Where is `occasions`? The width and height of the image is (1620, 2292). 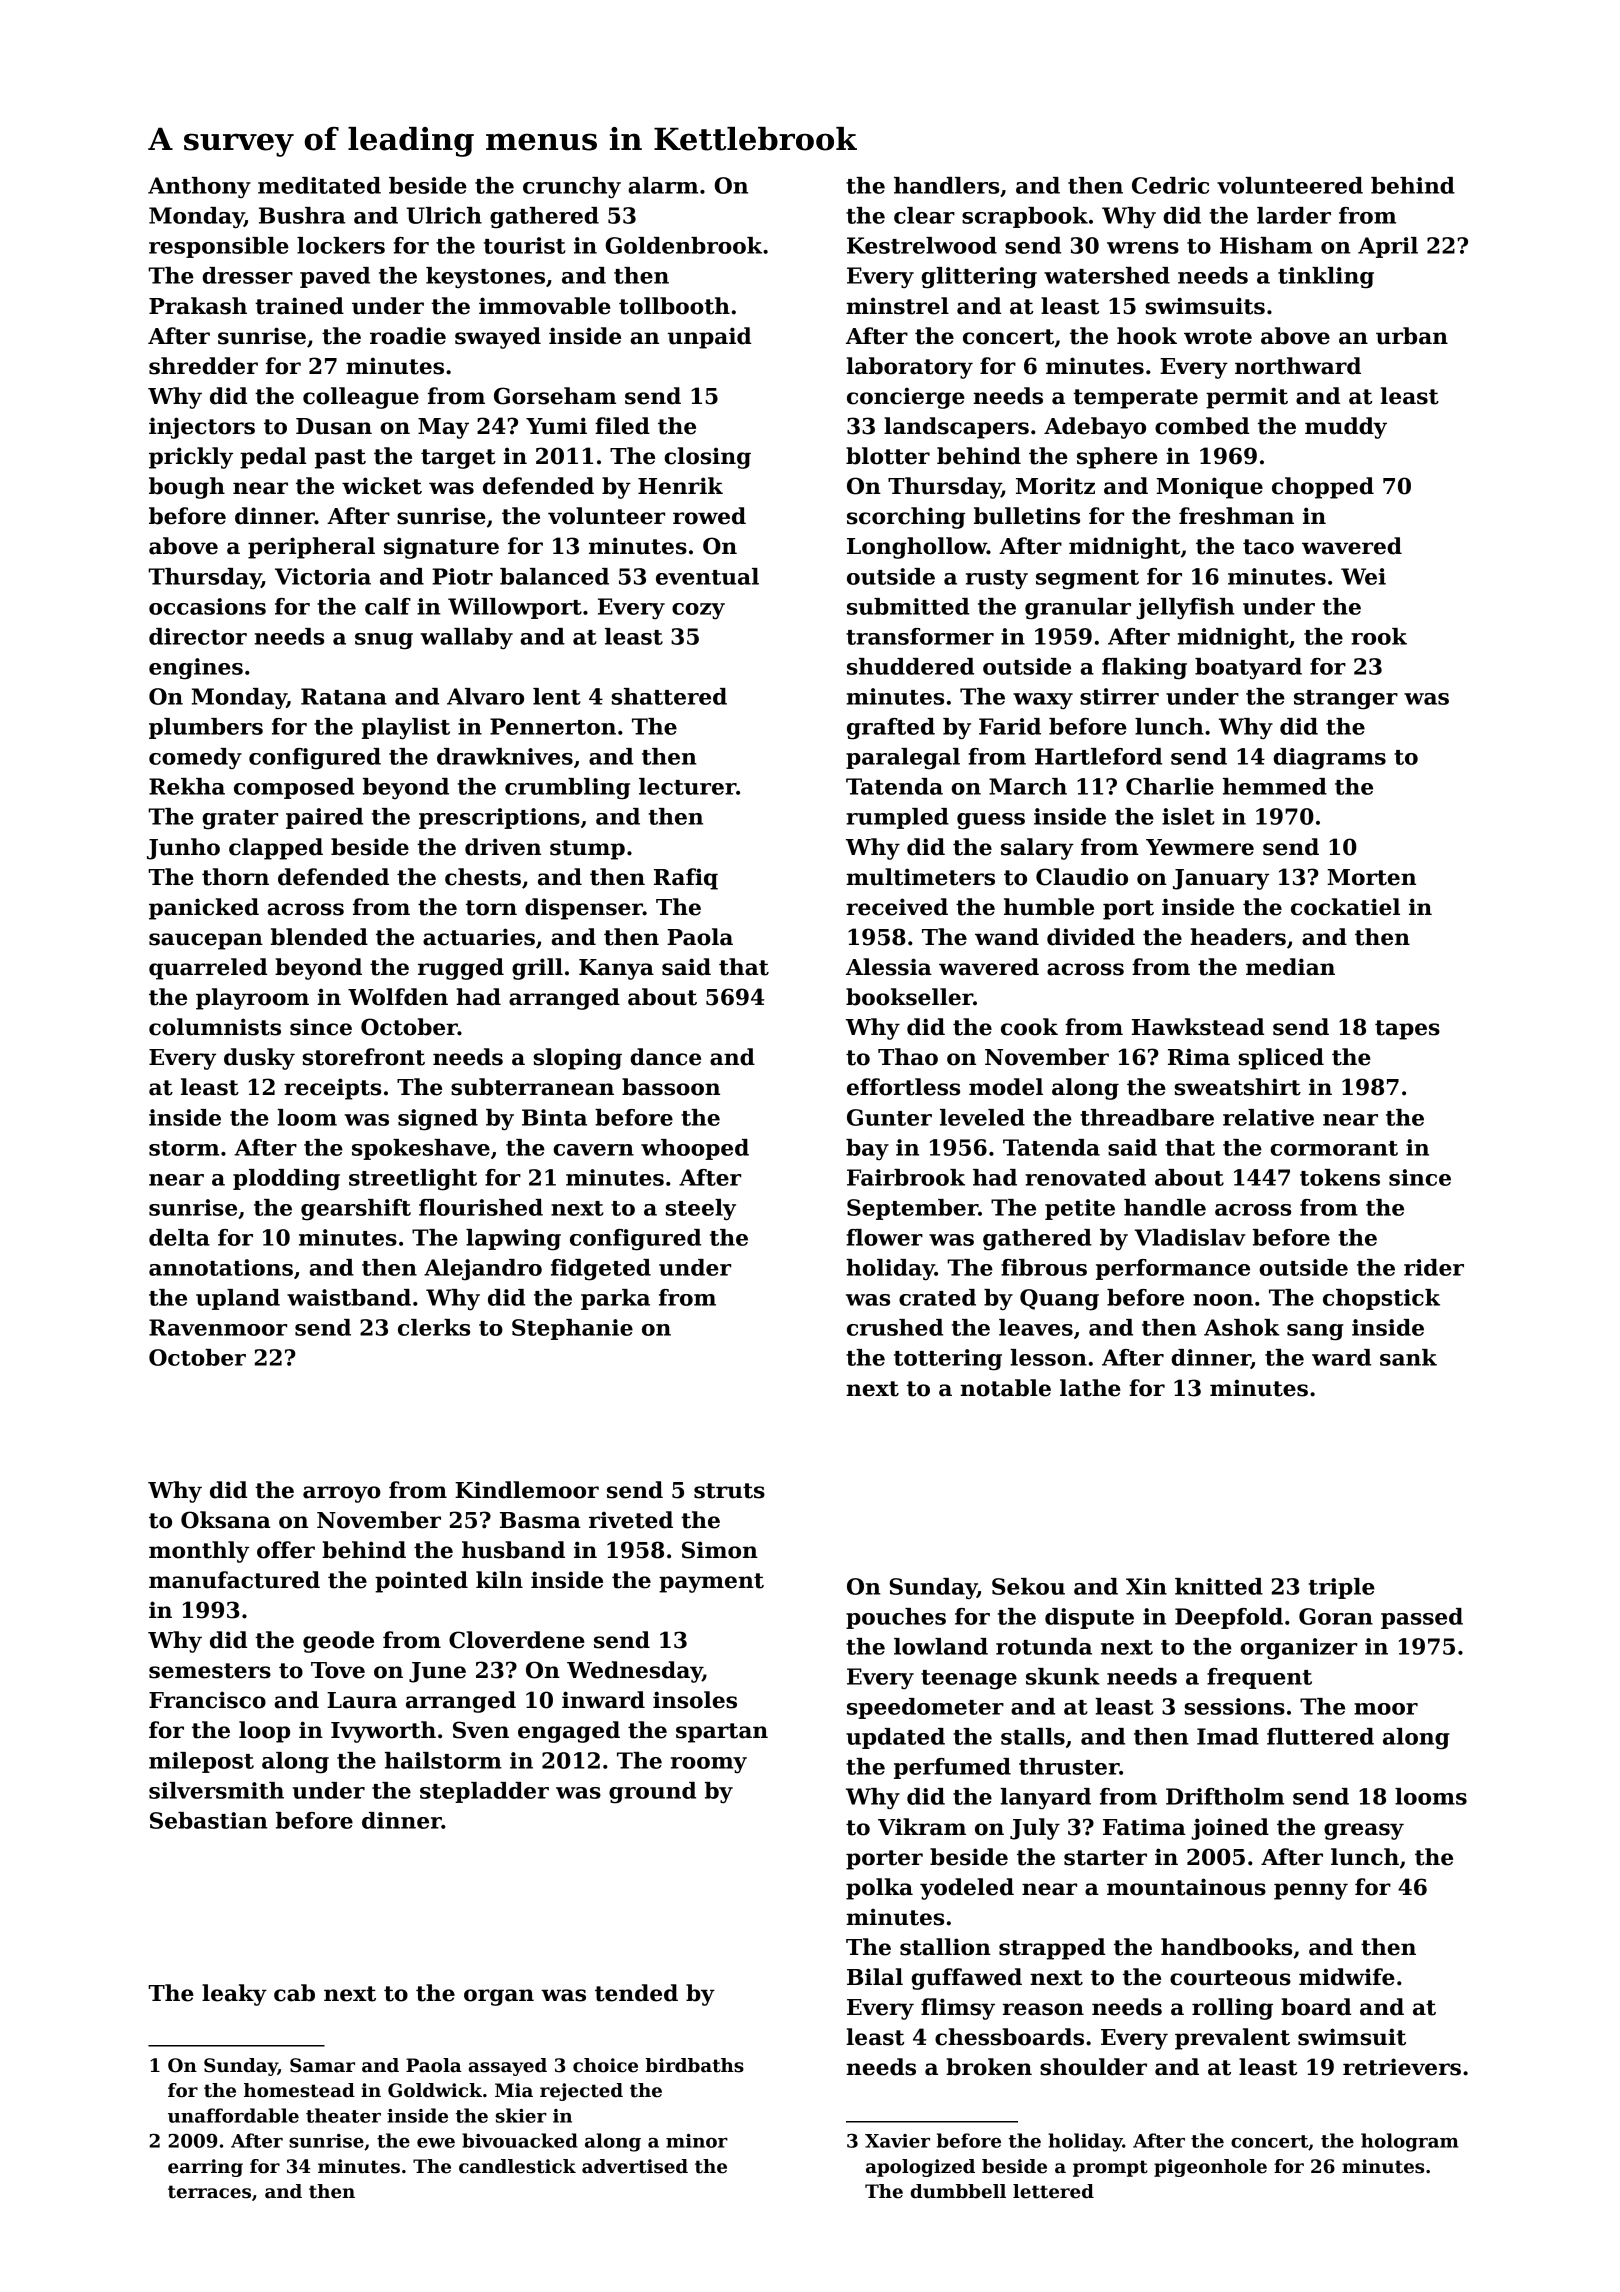 occasions is located at coordinates (207, 606).
